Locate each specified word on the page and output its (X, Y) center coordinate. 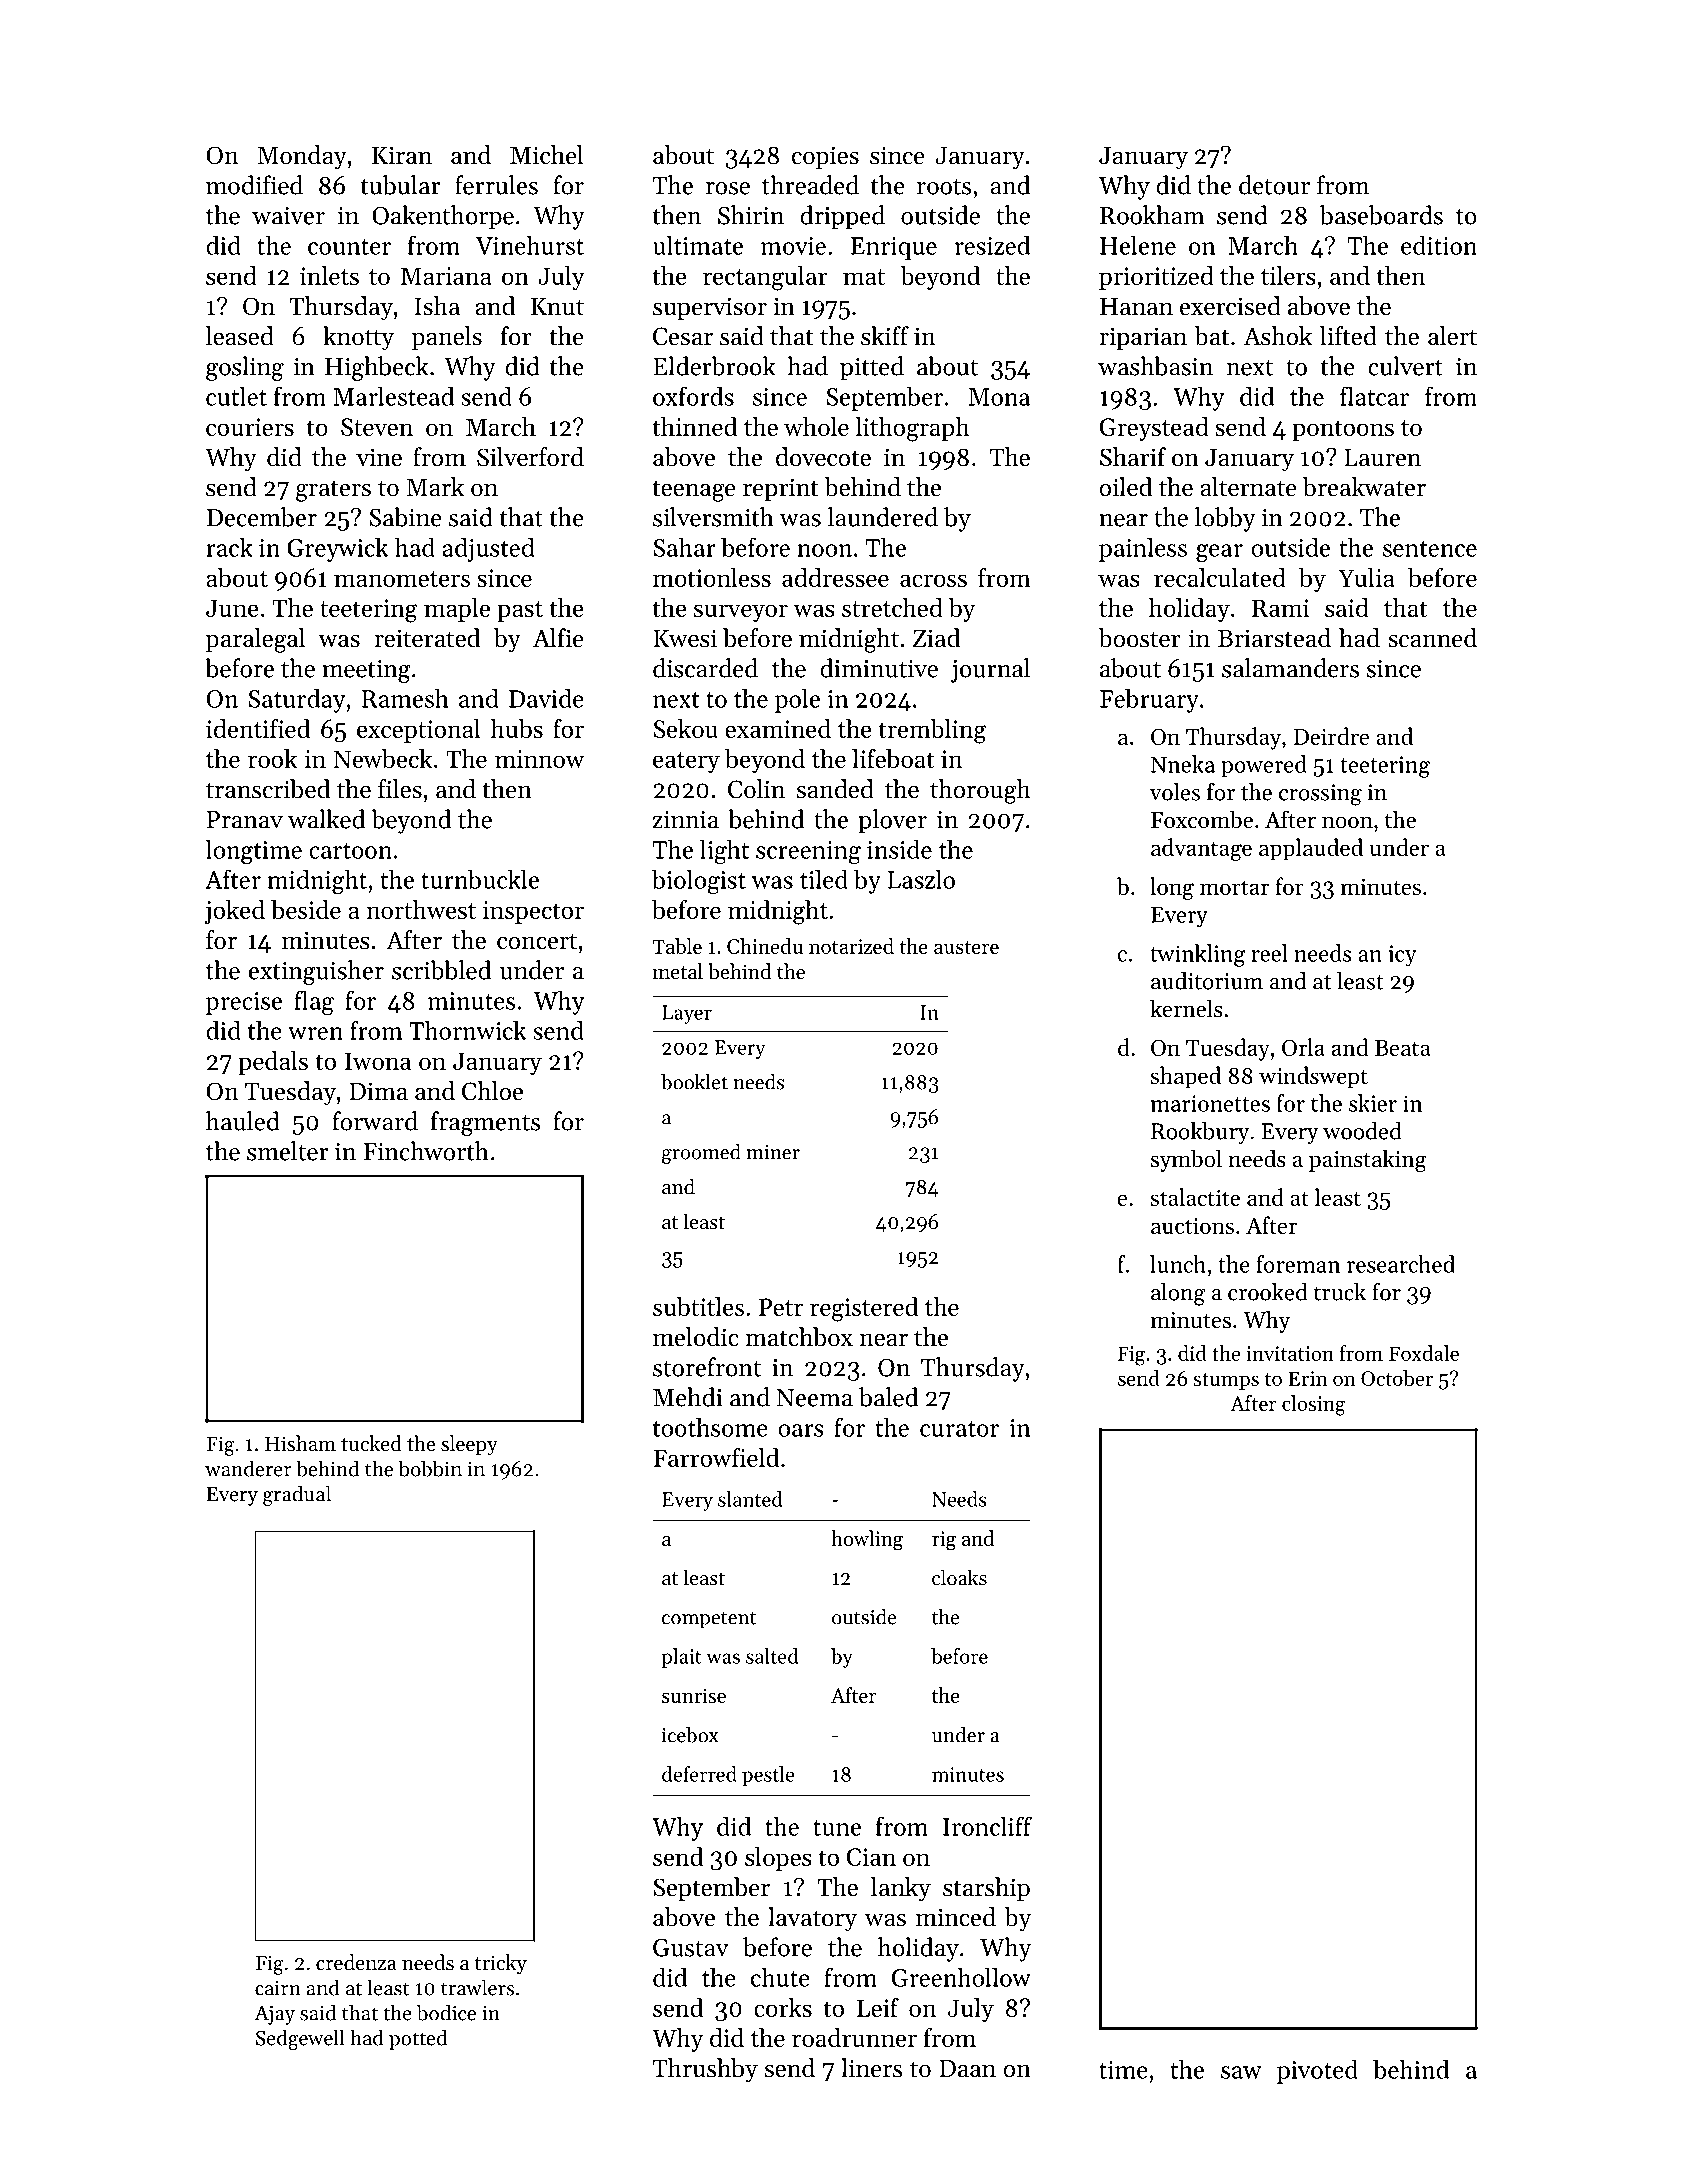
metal (678, 971)
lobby (1225, 519)
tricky (501, 1964)
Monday (302, 157)
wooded (1362, 1131)
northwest (421, 909)
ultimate (698, 245)
